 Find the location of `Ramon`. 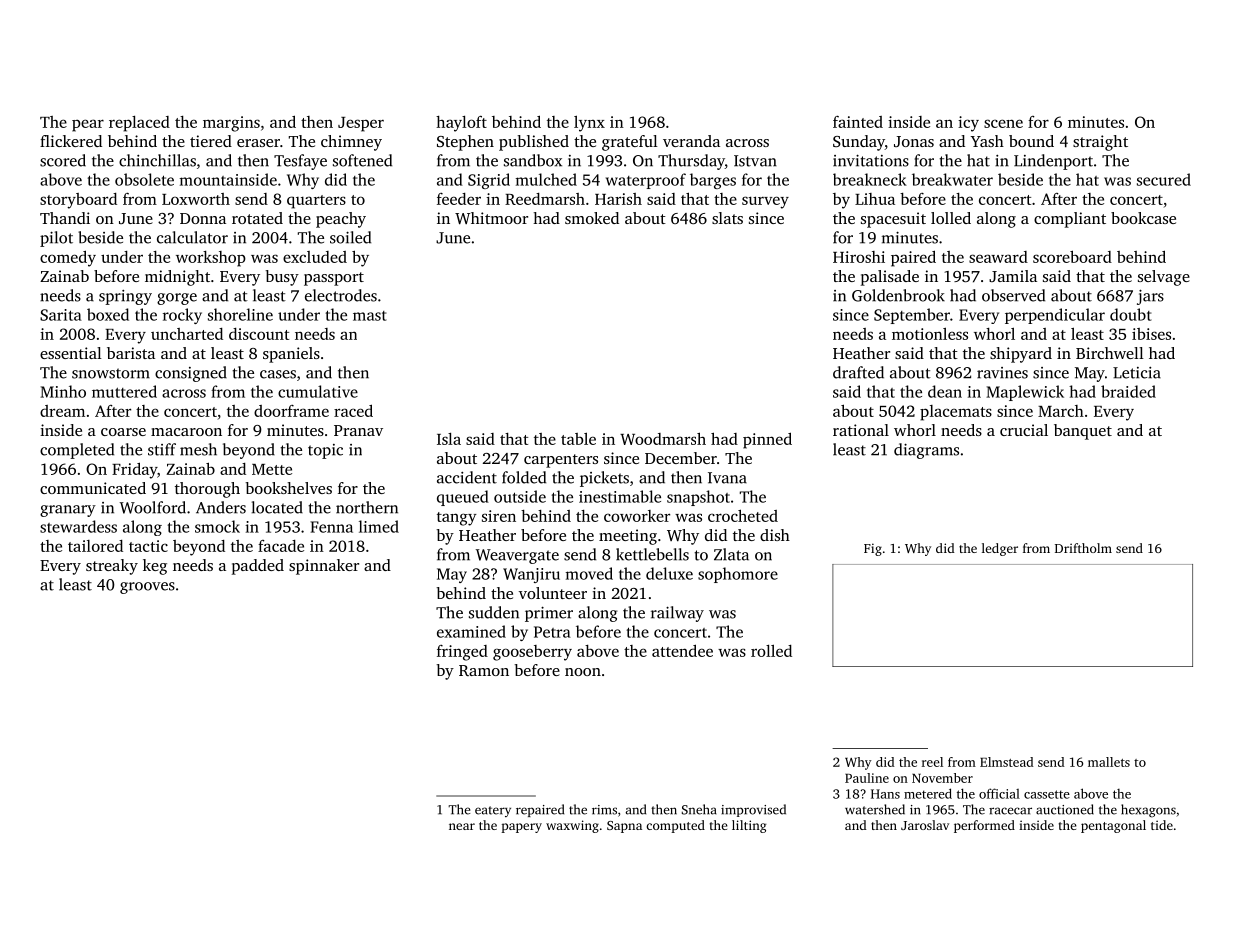

Ramon is located at coordinates (484, 670).
